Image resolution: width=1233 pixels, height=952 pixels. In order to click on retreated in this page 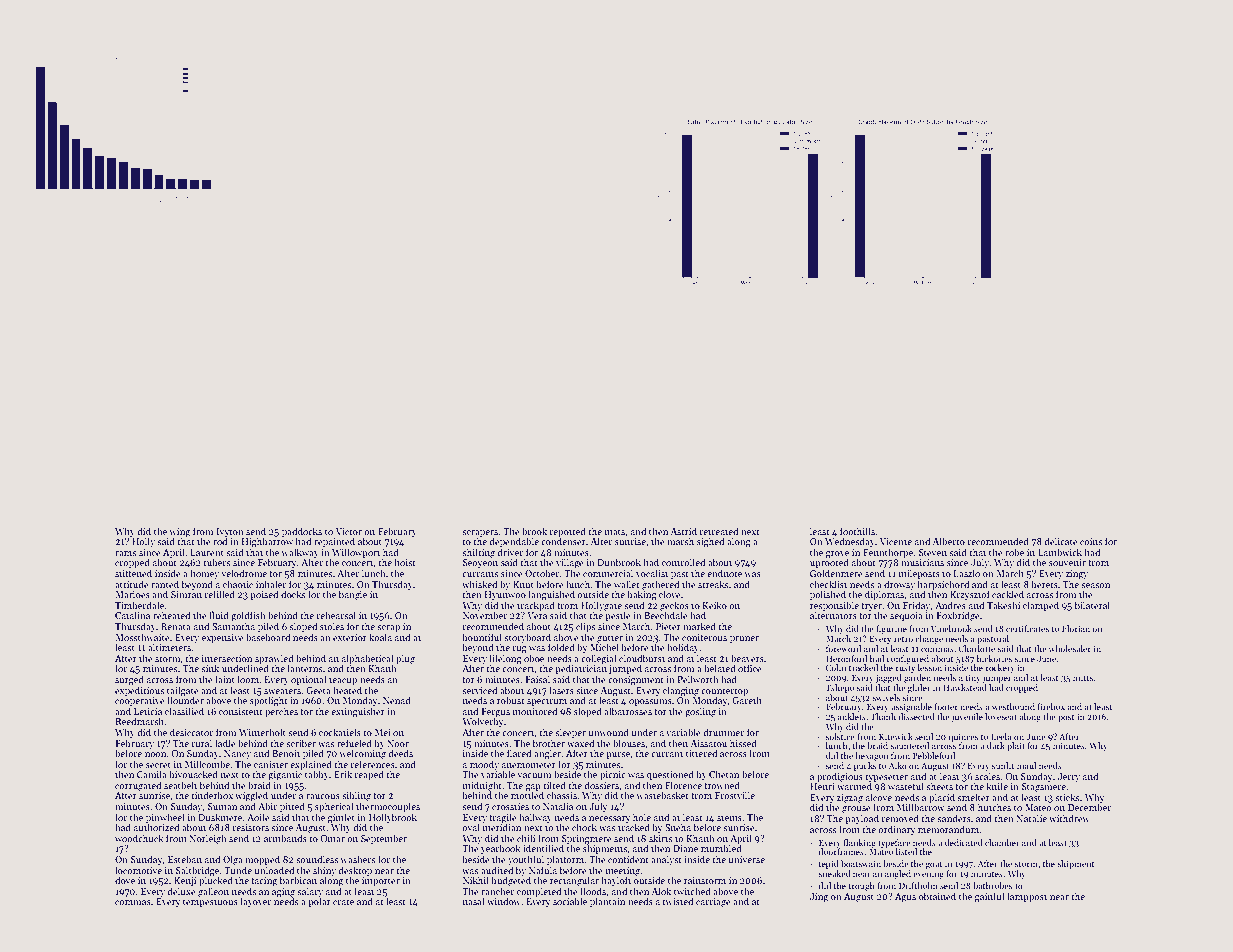, I will do `click(719, 531)`.
